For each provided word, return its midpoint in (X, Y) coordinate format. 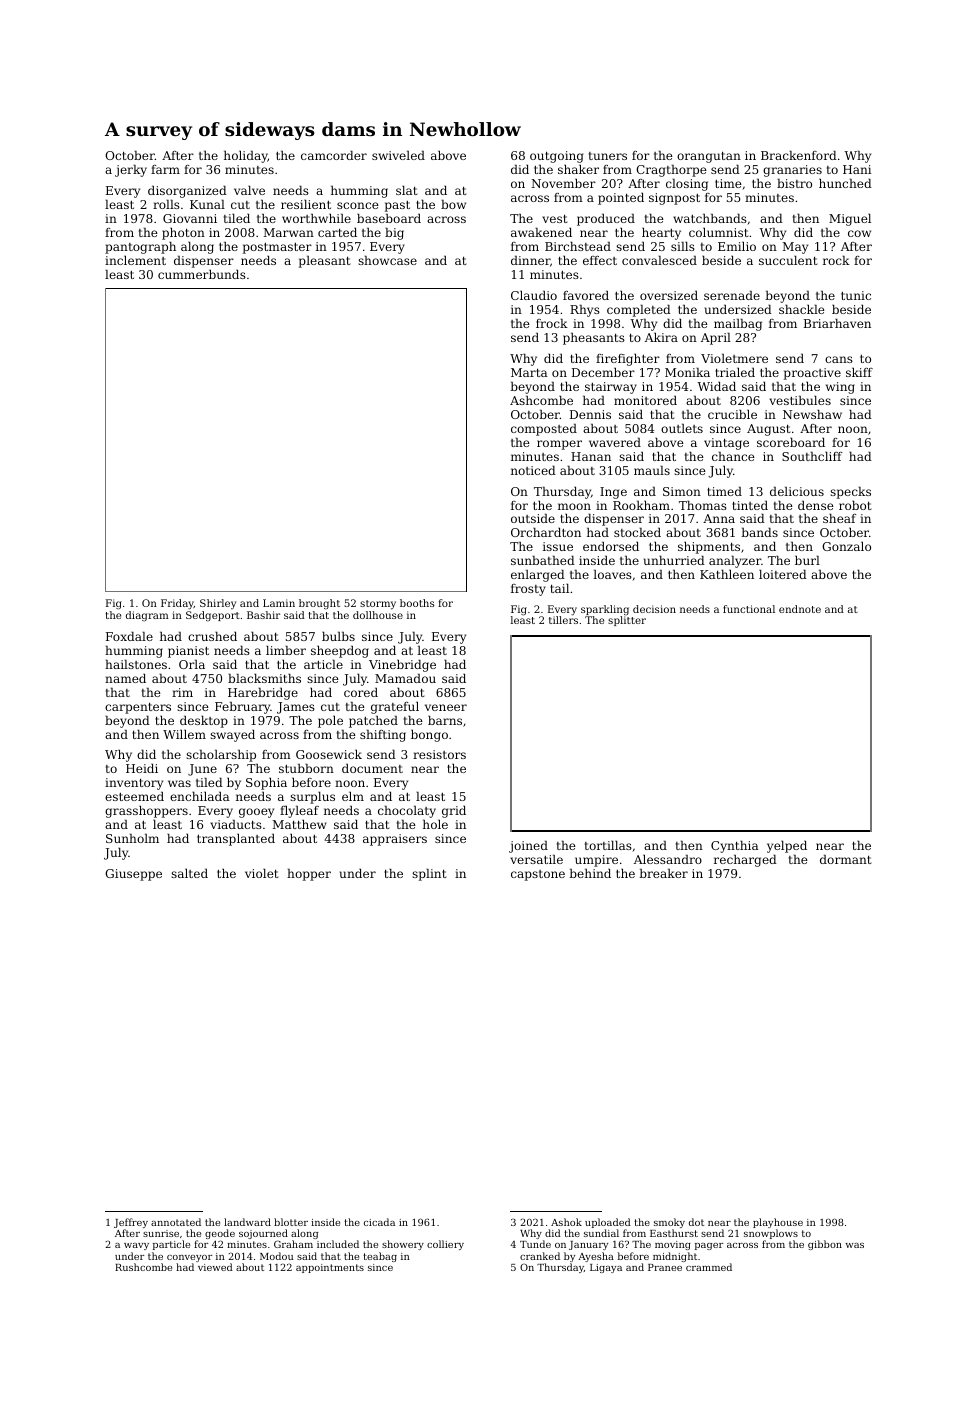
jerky (131, 170)
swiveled (398, 155)
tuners (608, 156)
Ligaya (606, 1268)
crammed (709, 1267)
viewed (215, 1267)
